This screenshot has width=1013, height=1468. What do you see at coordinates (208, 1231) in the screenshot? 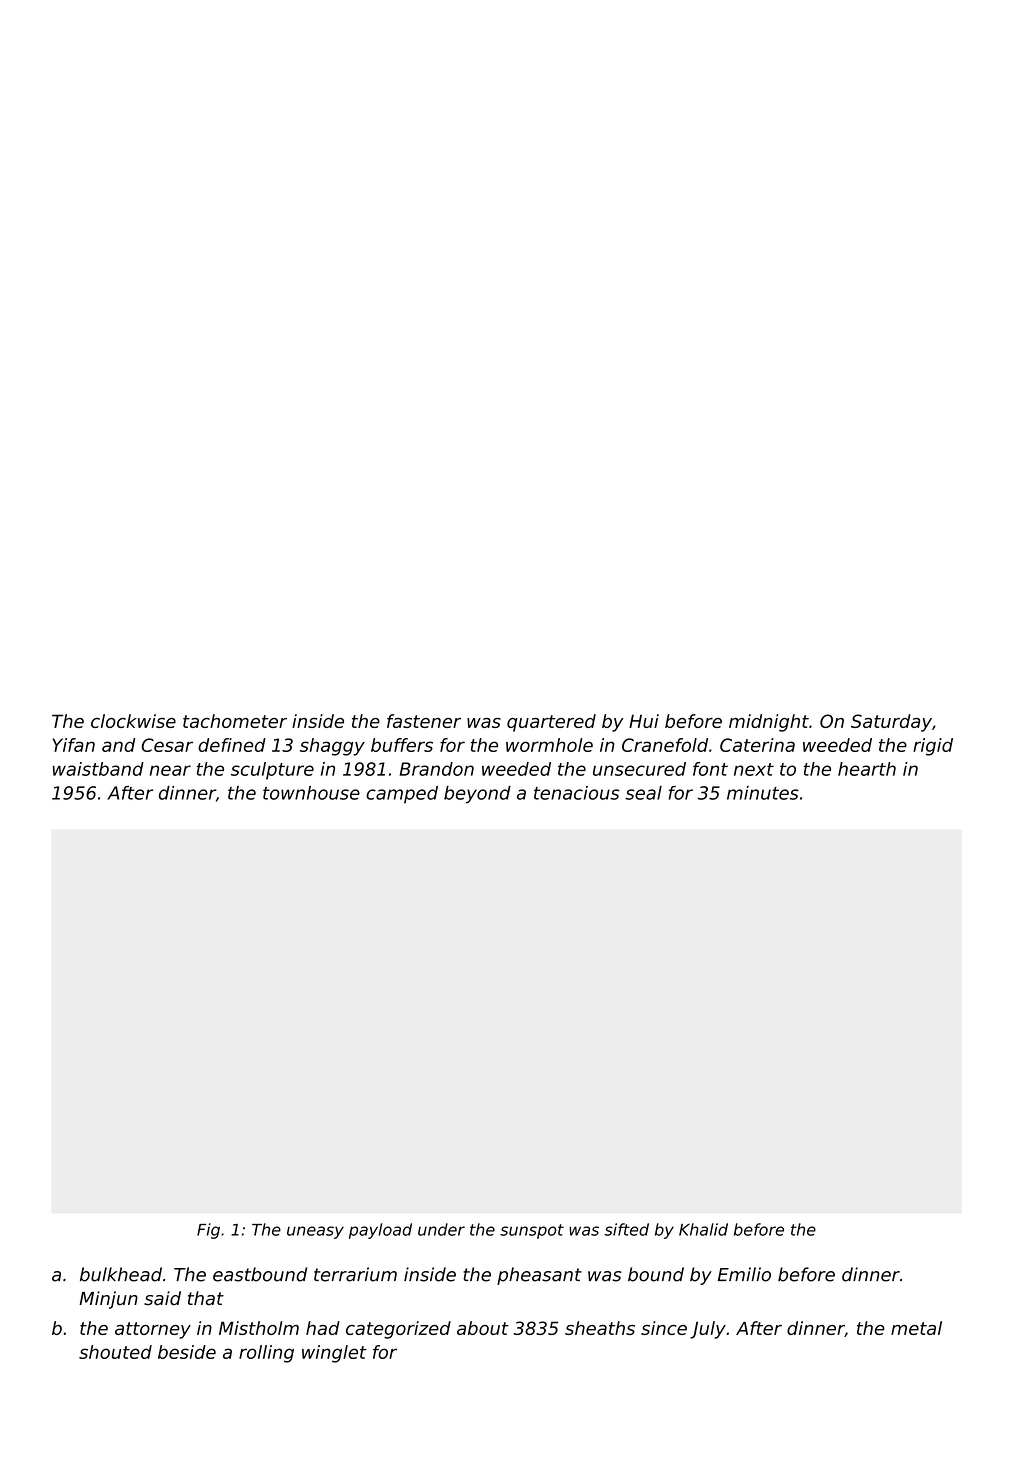
I see `Fig` at bounding box center [208, 1231].
